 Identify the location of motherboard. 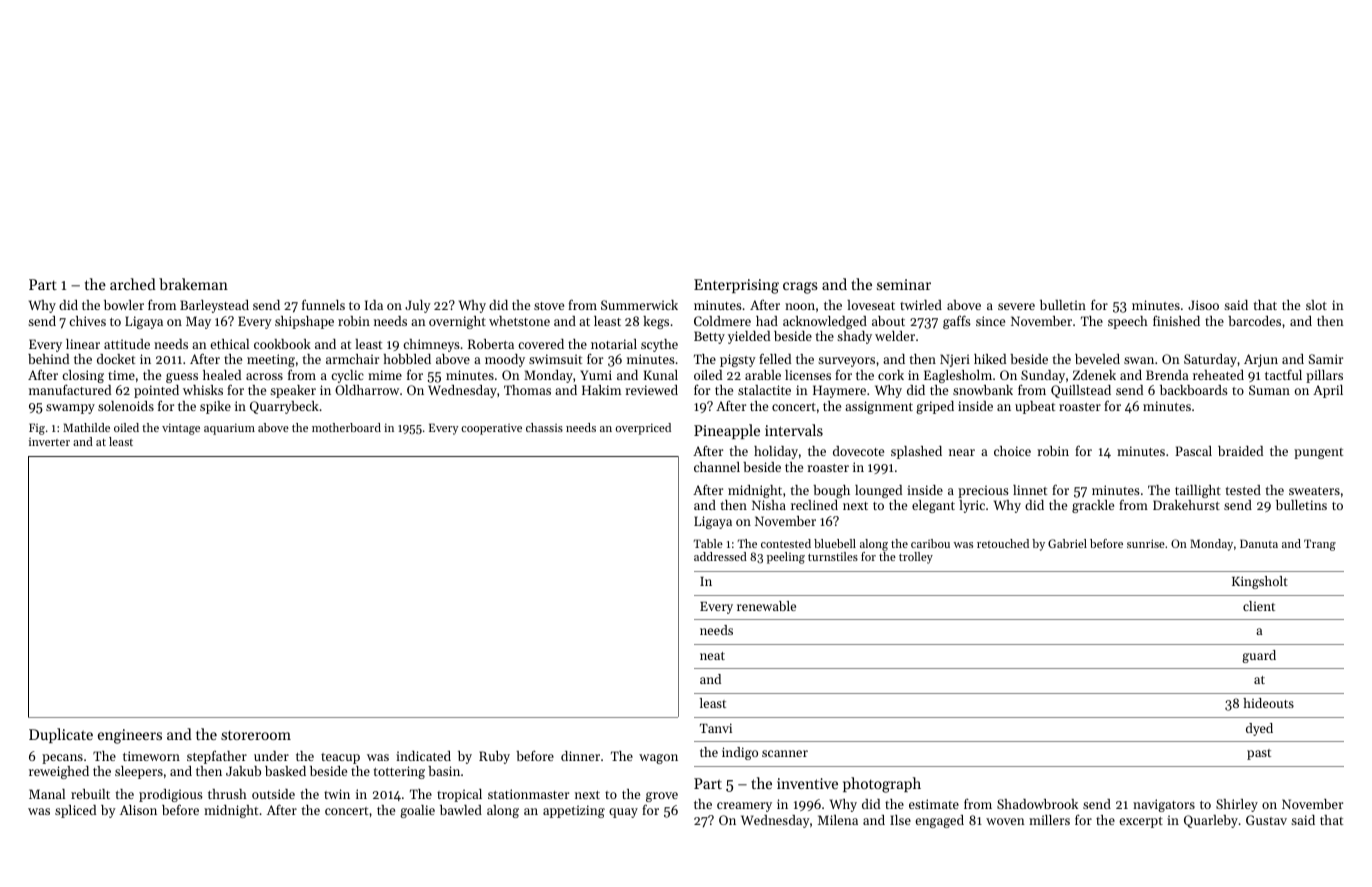
(346, 427).
